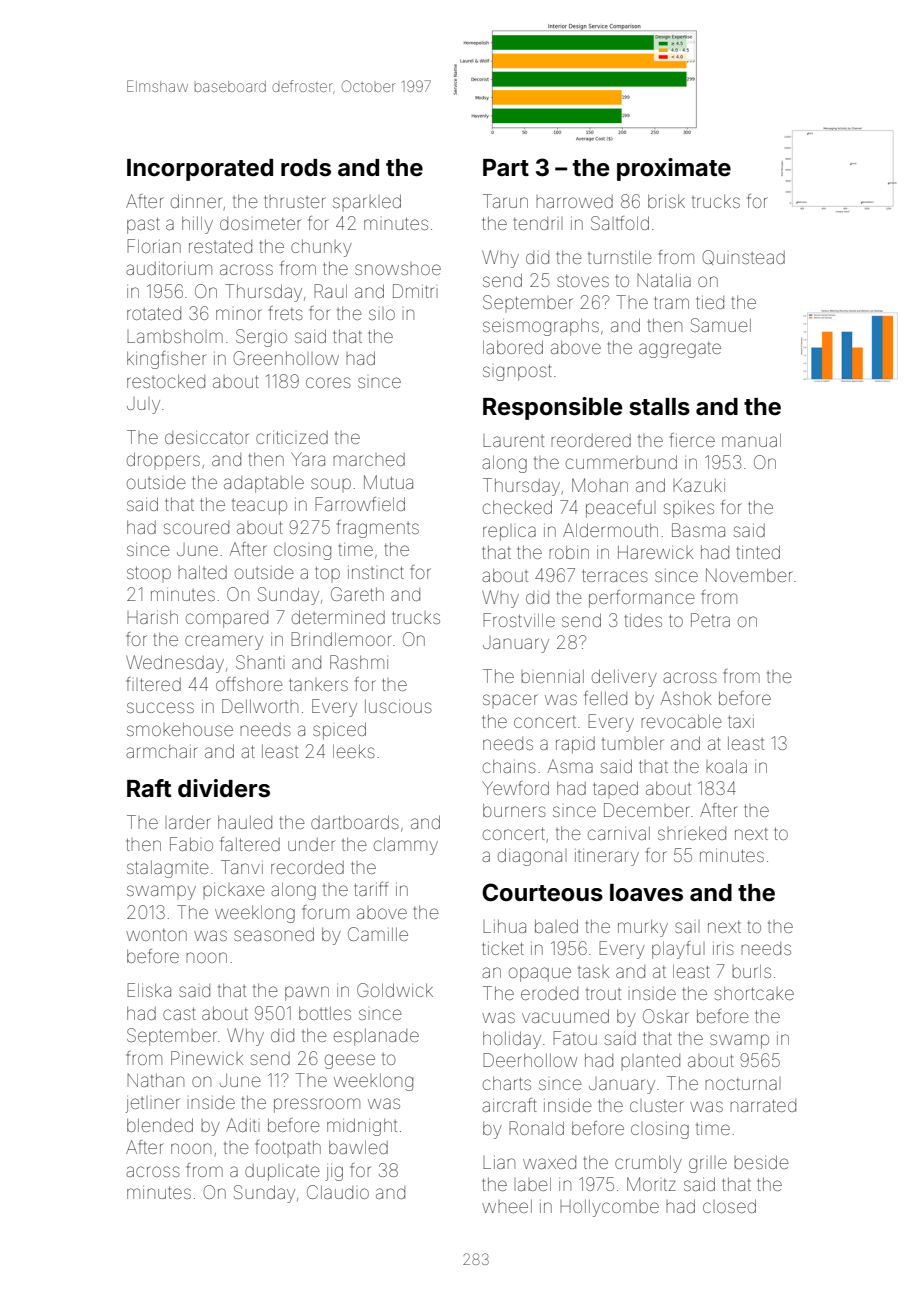  I want to click on shrieked, so click(692, 833).
